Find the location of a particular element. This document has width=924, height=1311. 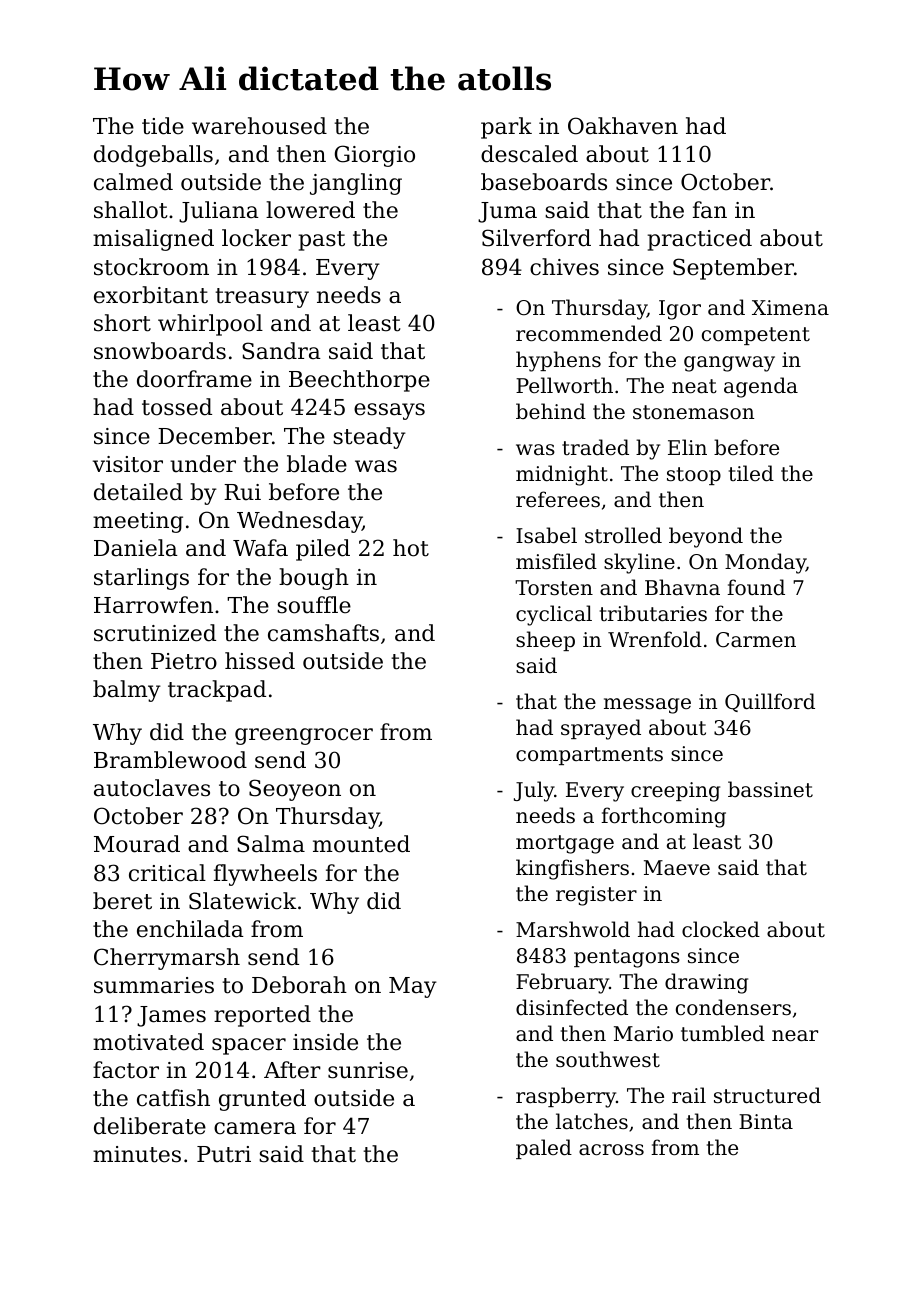

tide is located at coordinates (163, 126).
